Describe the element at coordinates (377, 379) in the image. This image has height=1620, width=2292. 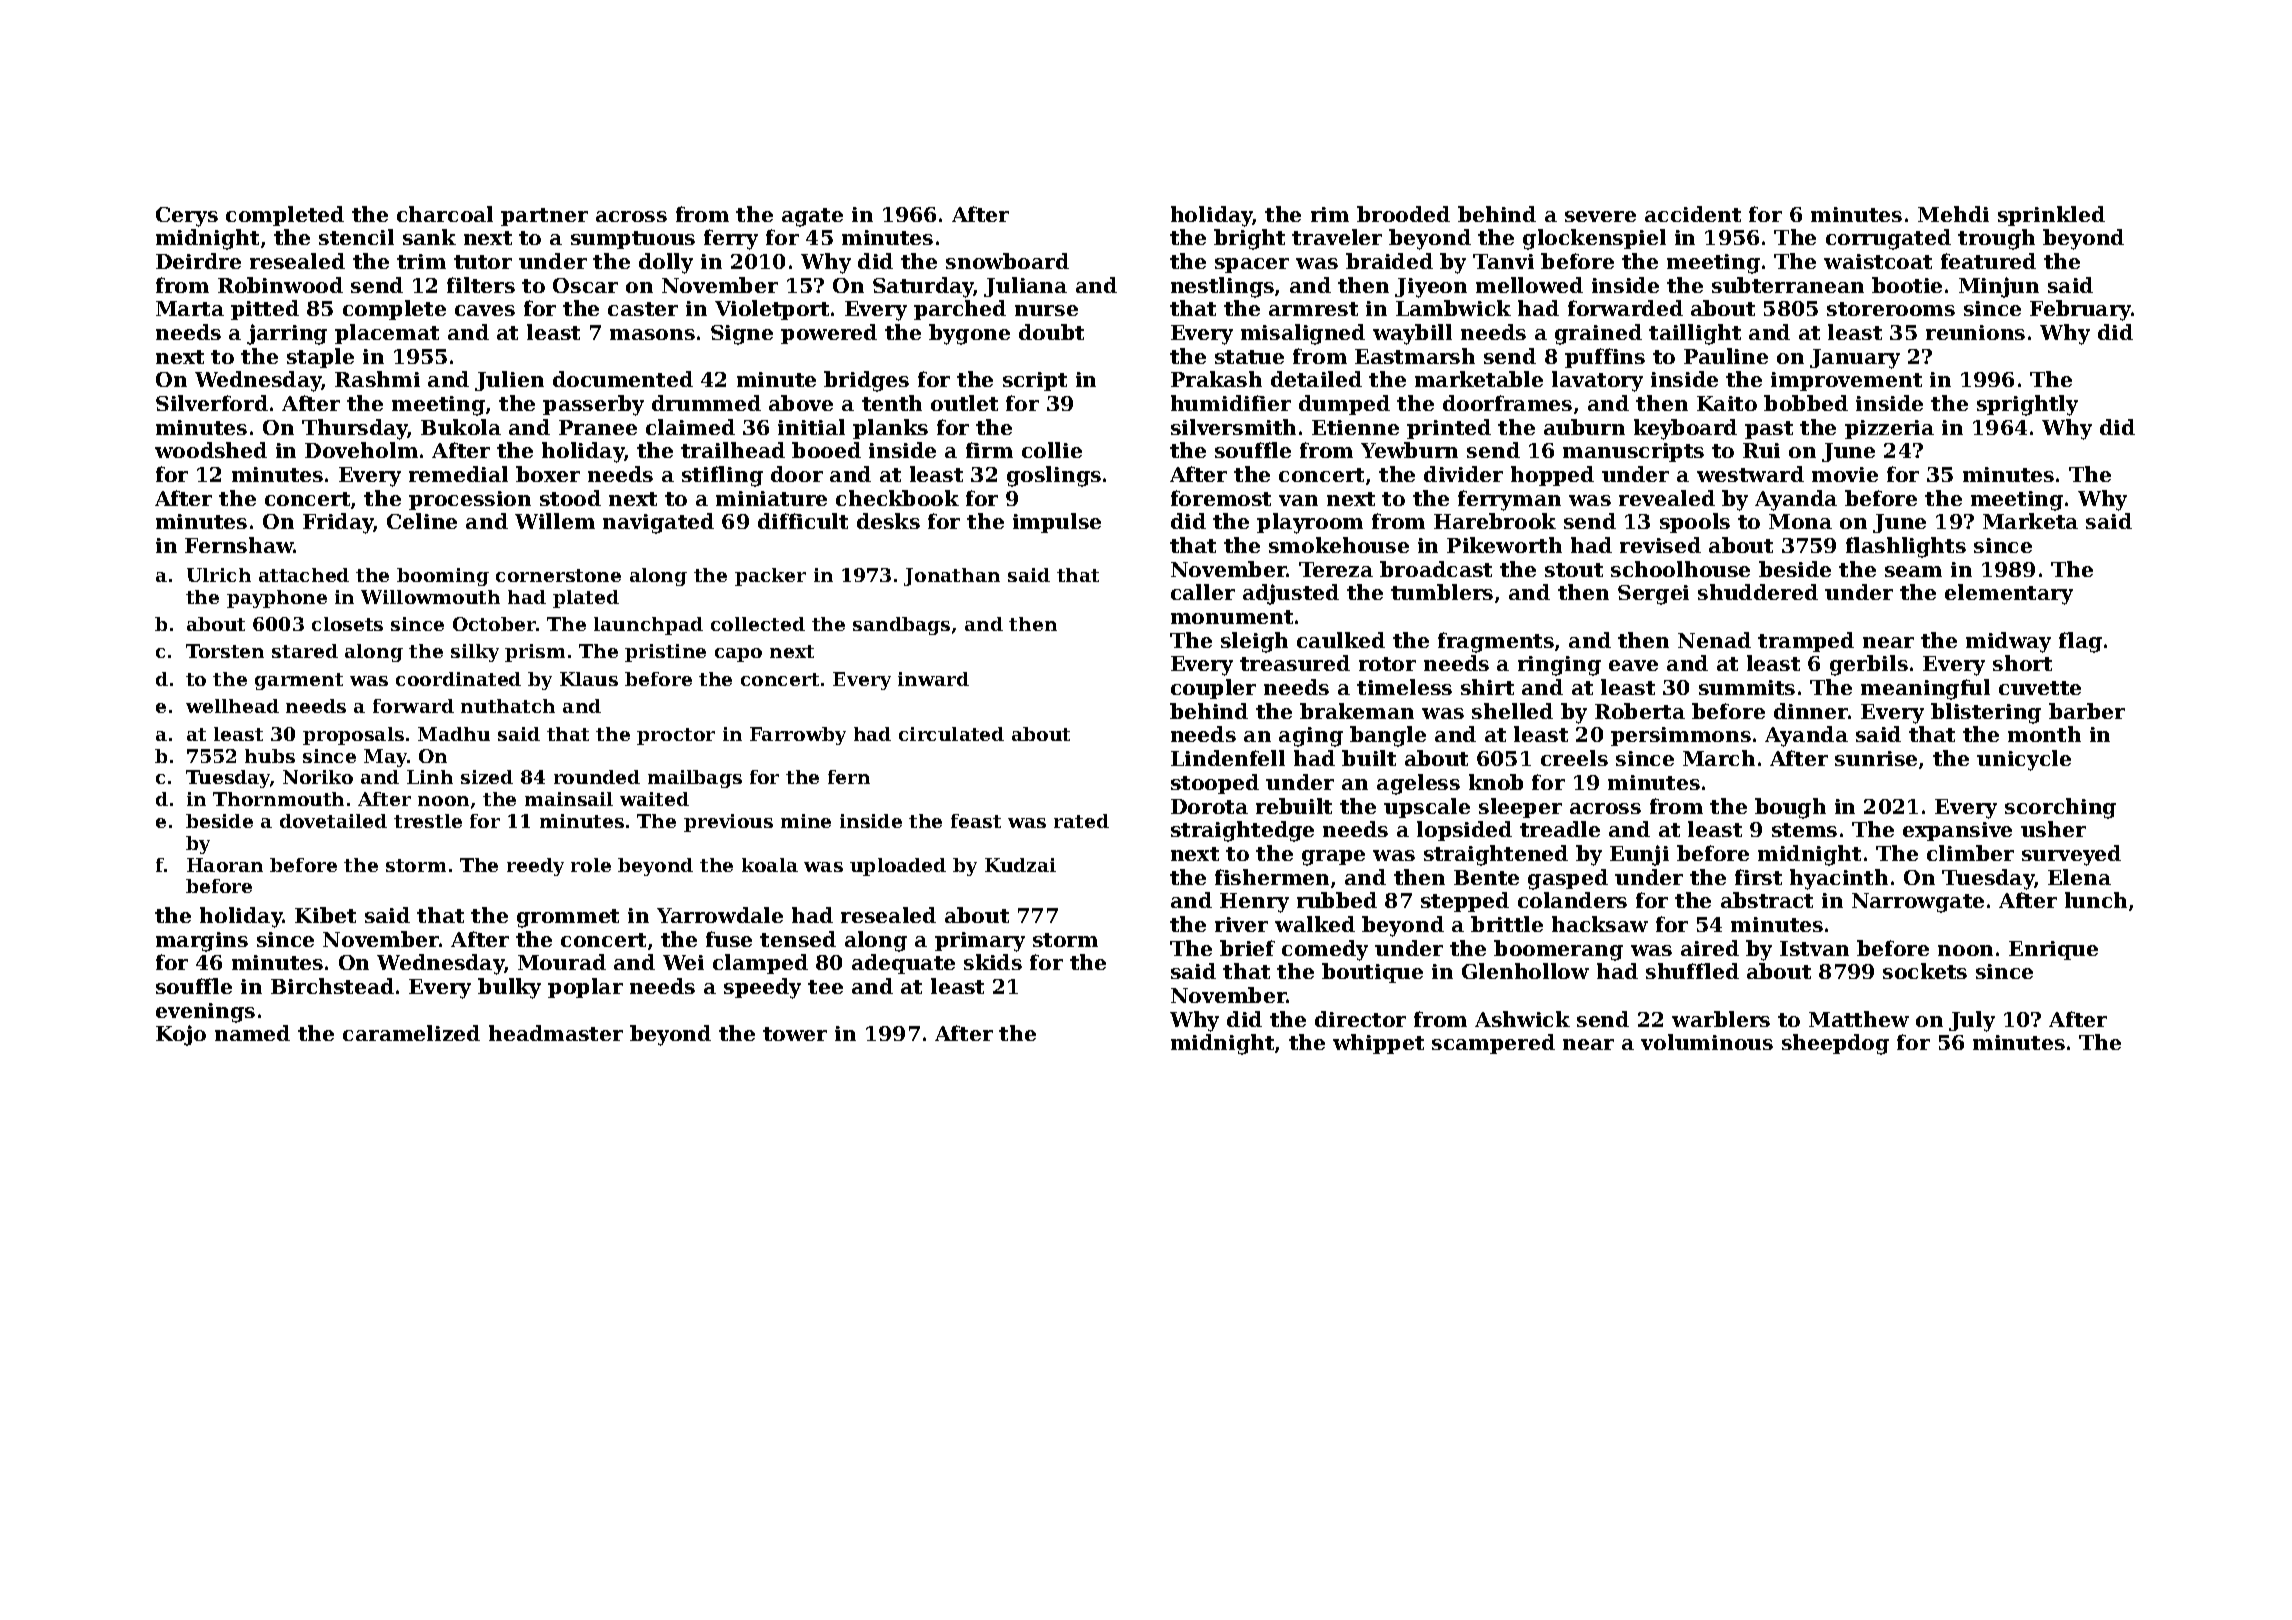
I see `Rashmi` at that location.
